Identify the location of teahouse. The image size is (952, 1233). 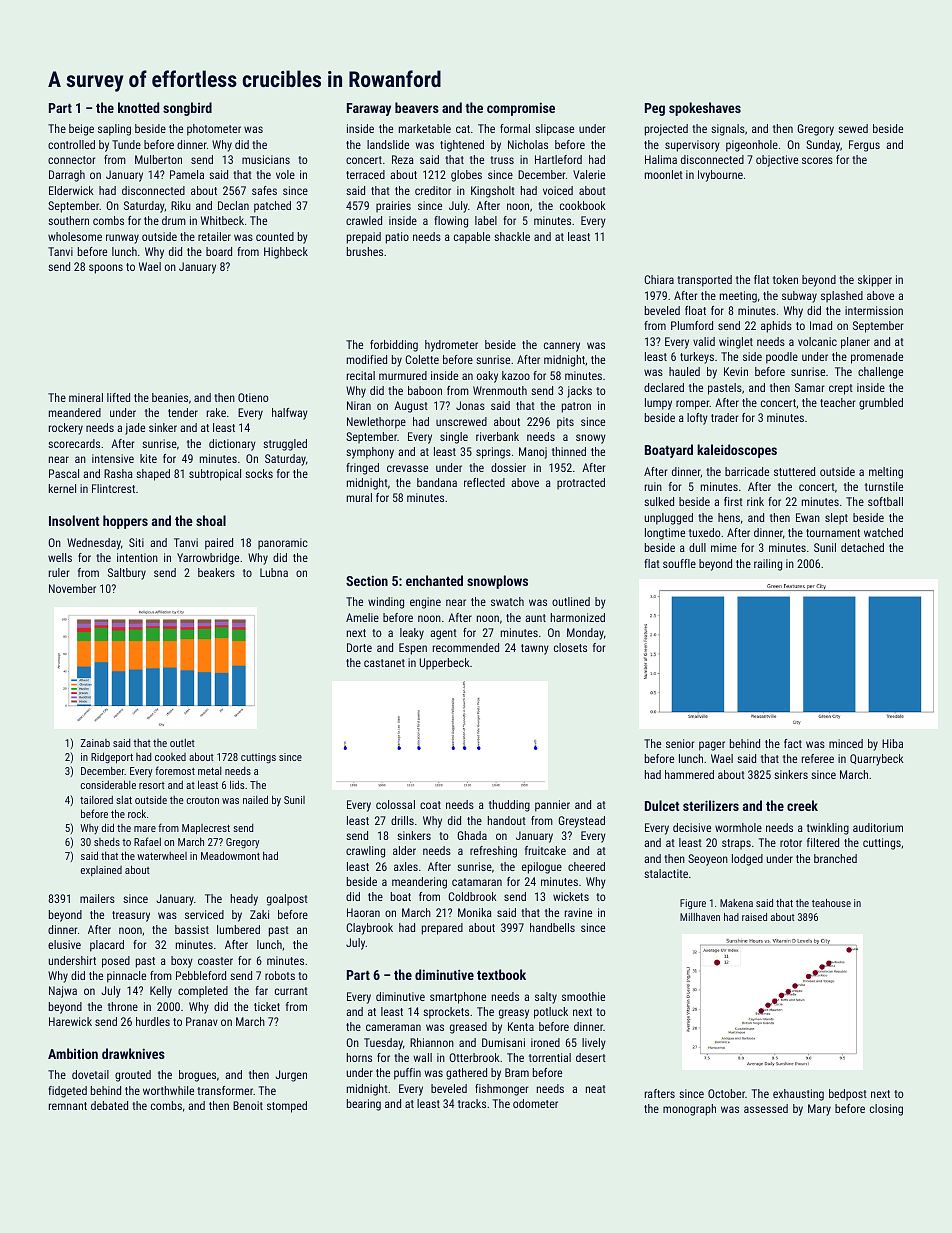
(831, 903).
